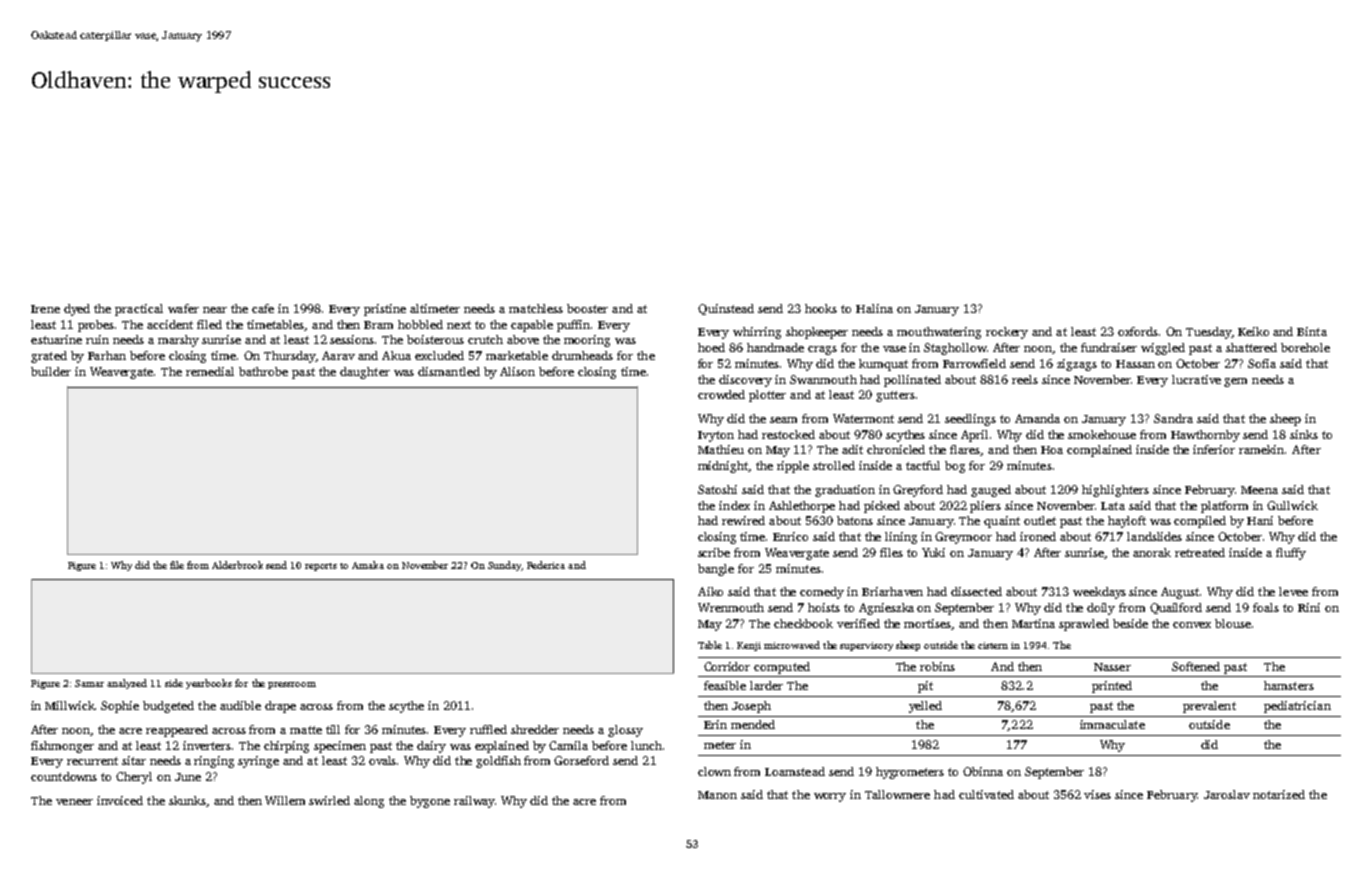  Describe the element at coordinates (263, 308) in the screenshot. I see `cafe` at that location.
